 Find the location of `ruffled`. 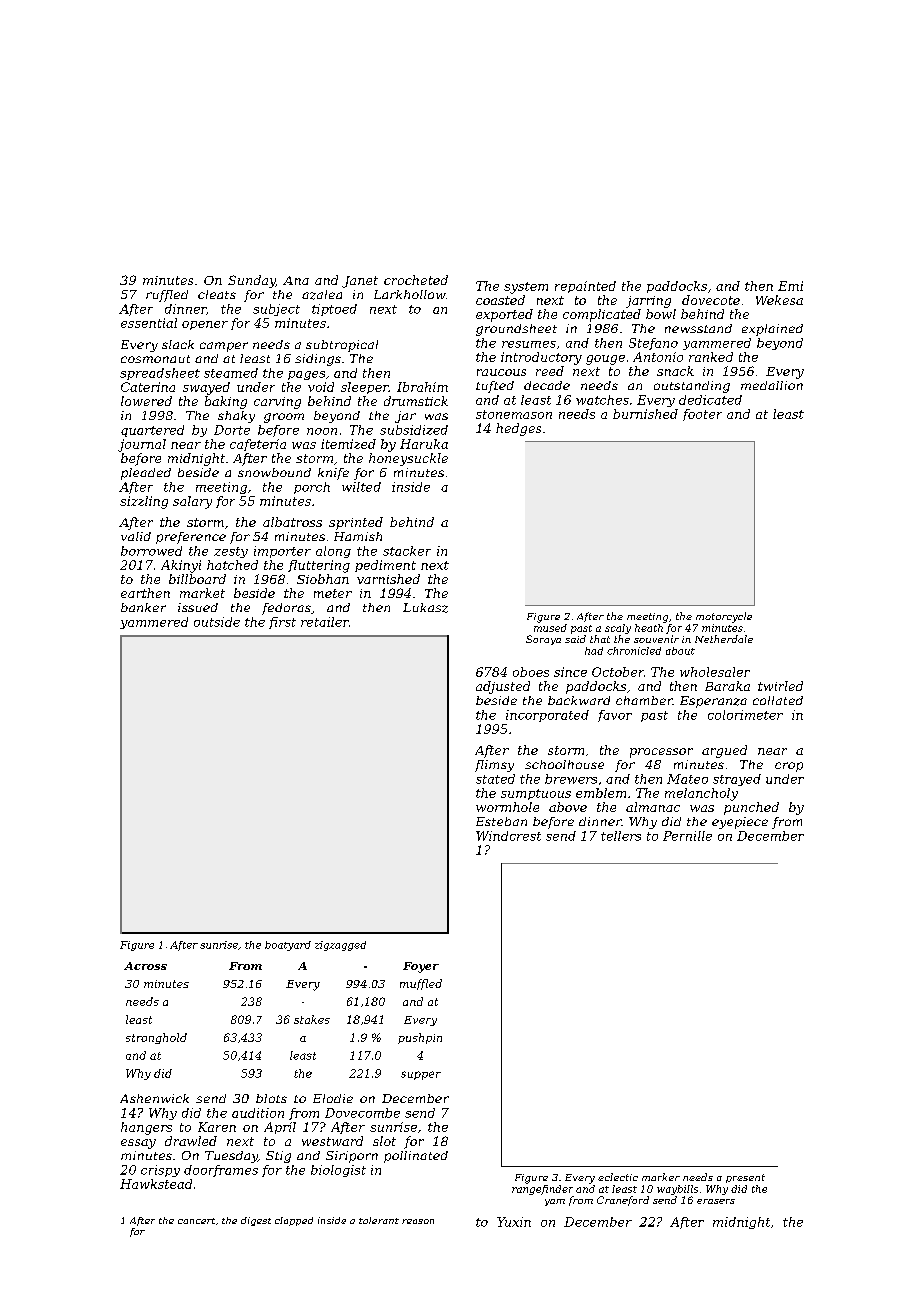

ruffled is located at coordinates (167, 296).
